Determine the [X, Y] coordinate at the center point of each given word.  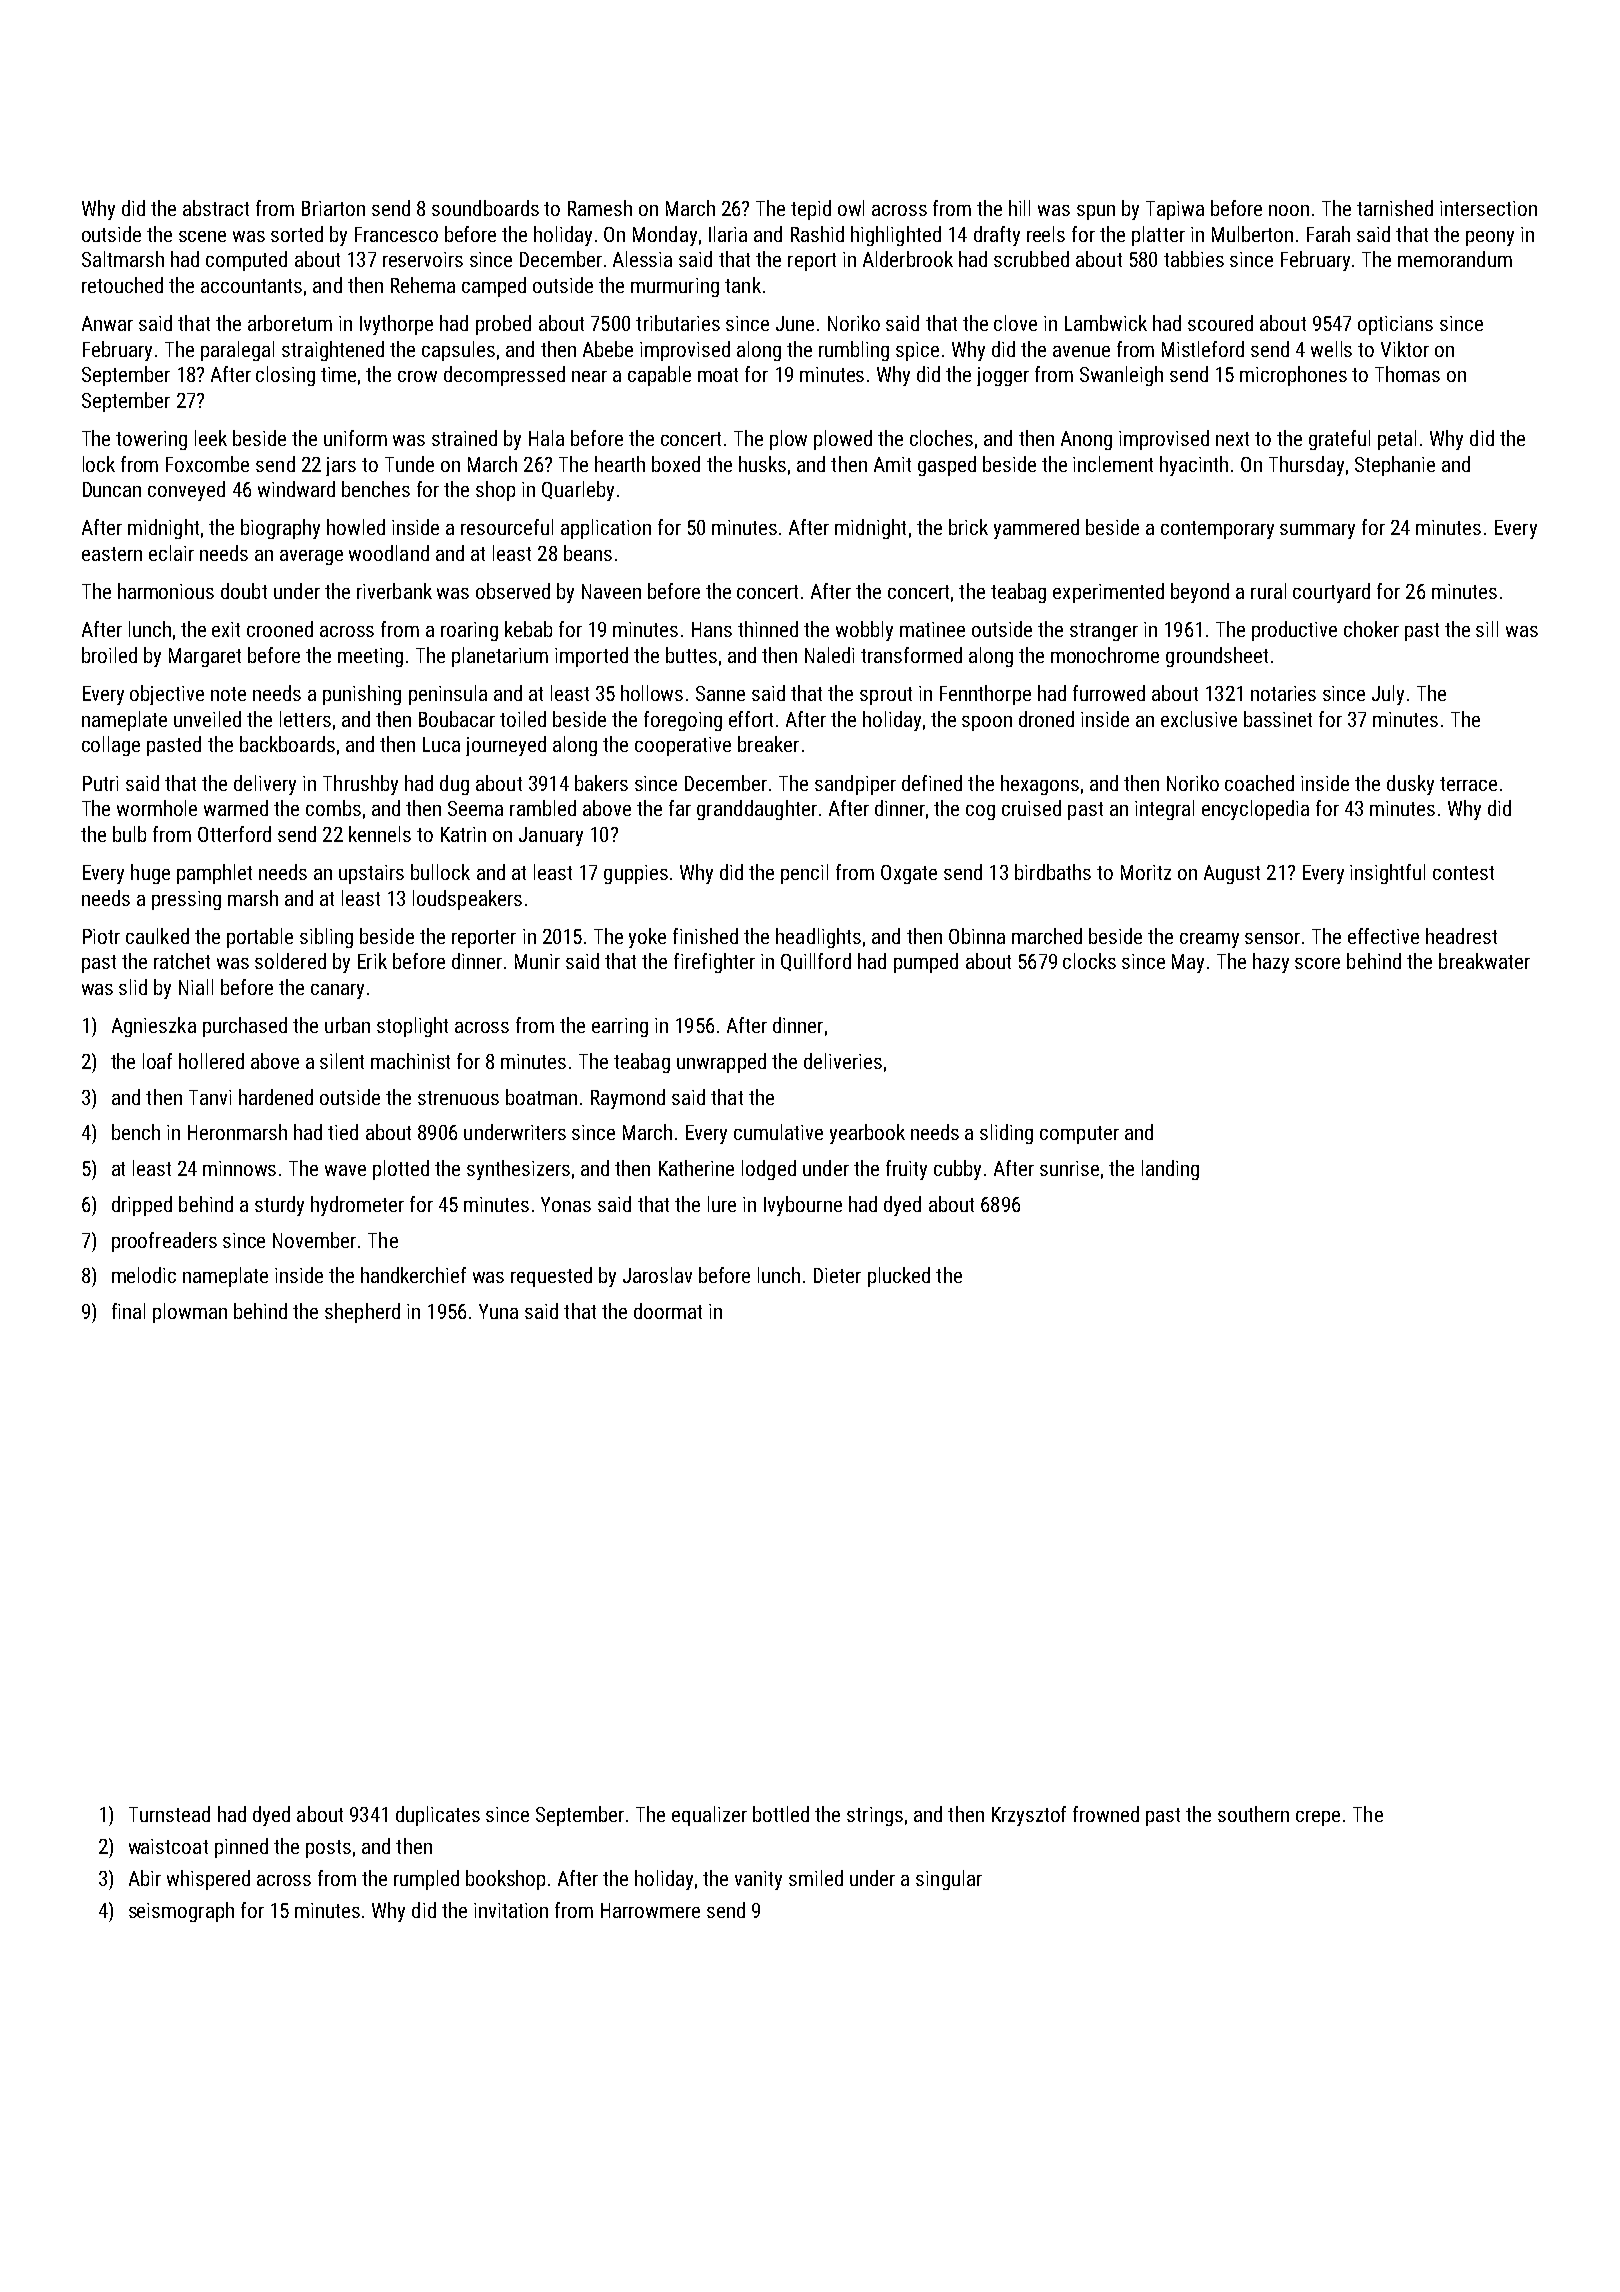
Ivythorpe [396, 325]
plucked [899, 1277]
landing [1170, 1170]
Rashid [817, 234]
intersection [1488, 208]
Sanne [720, 693]
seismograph [181, 1912]
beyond [1200, 593]
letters [305, 719]
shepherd [362, 1313]
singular [949, 1880]
